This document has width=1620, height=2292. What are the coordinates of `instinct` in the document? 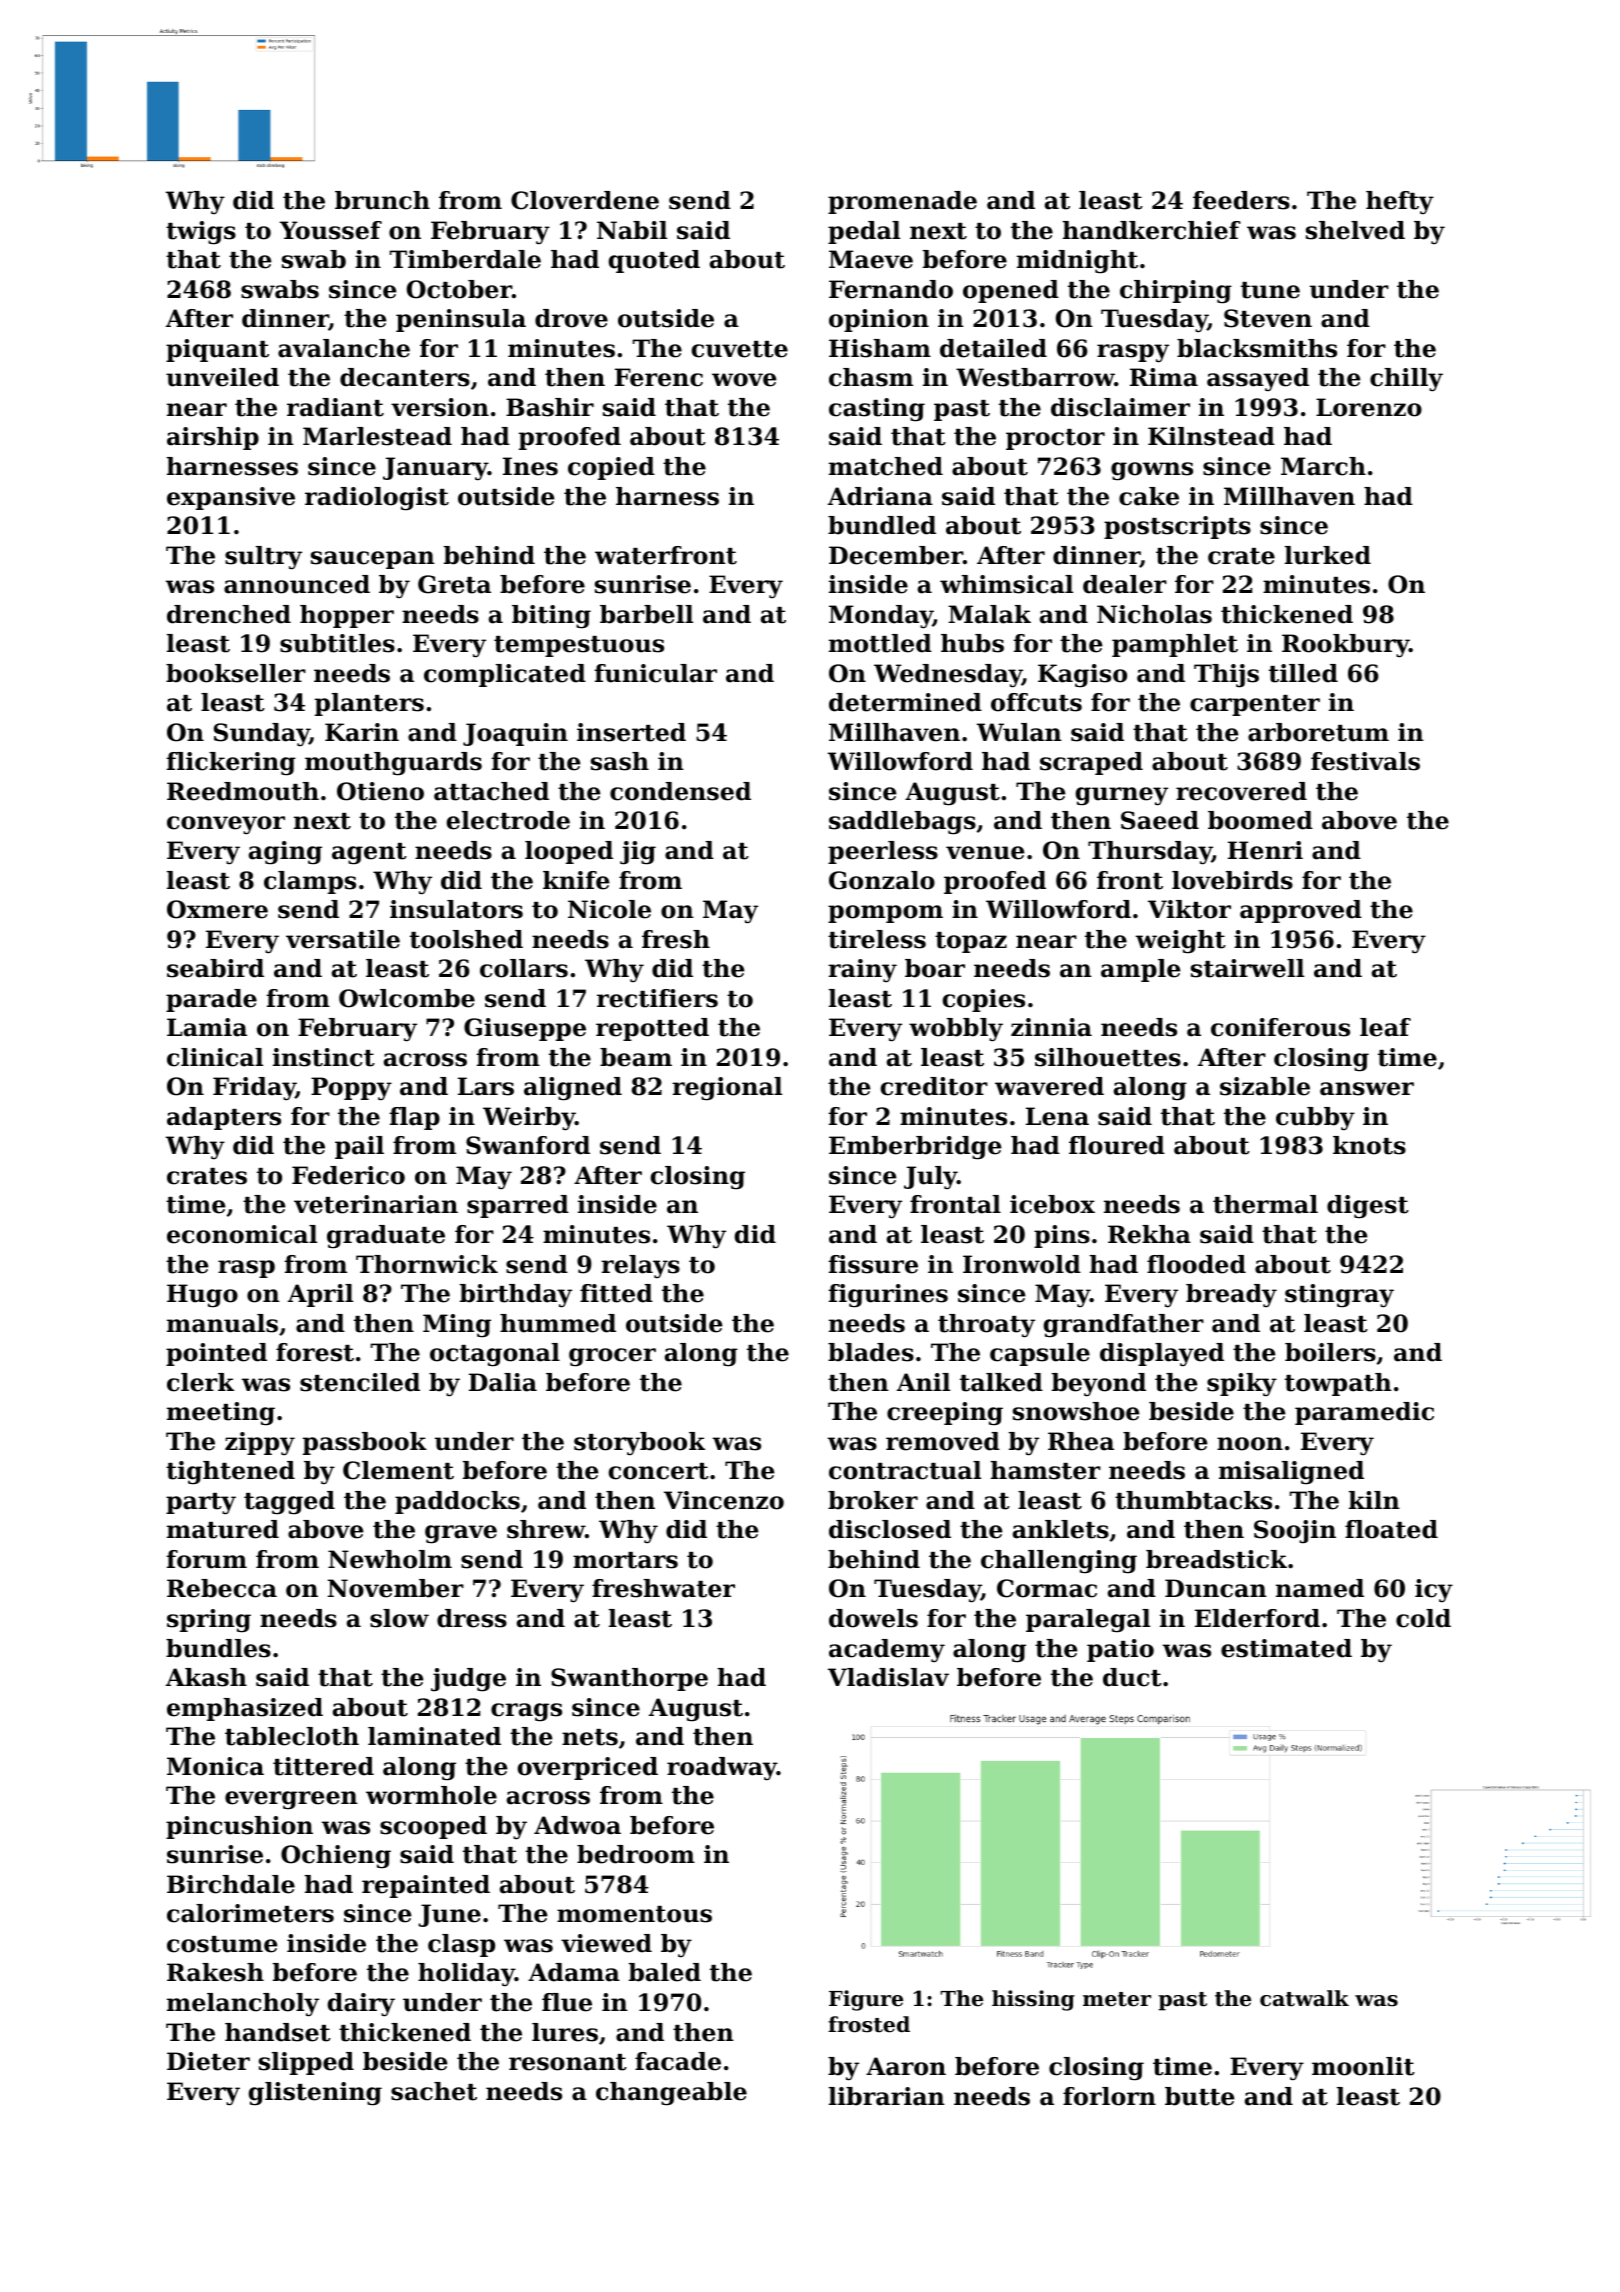 It's located at (324, 1057).
